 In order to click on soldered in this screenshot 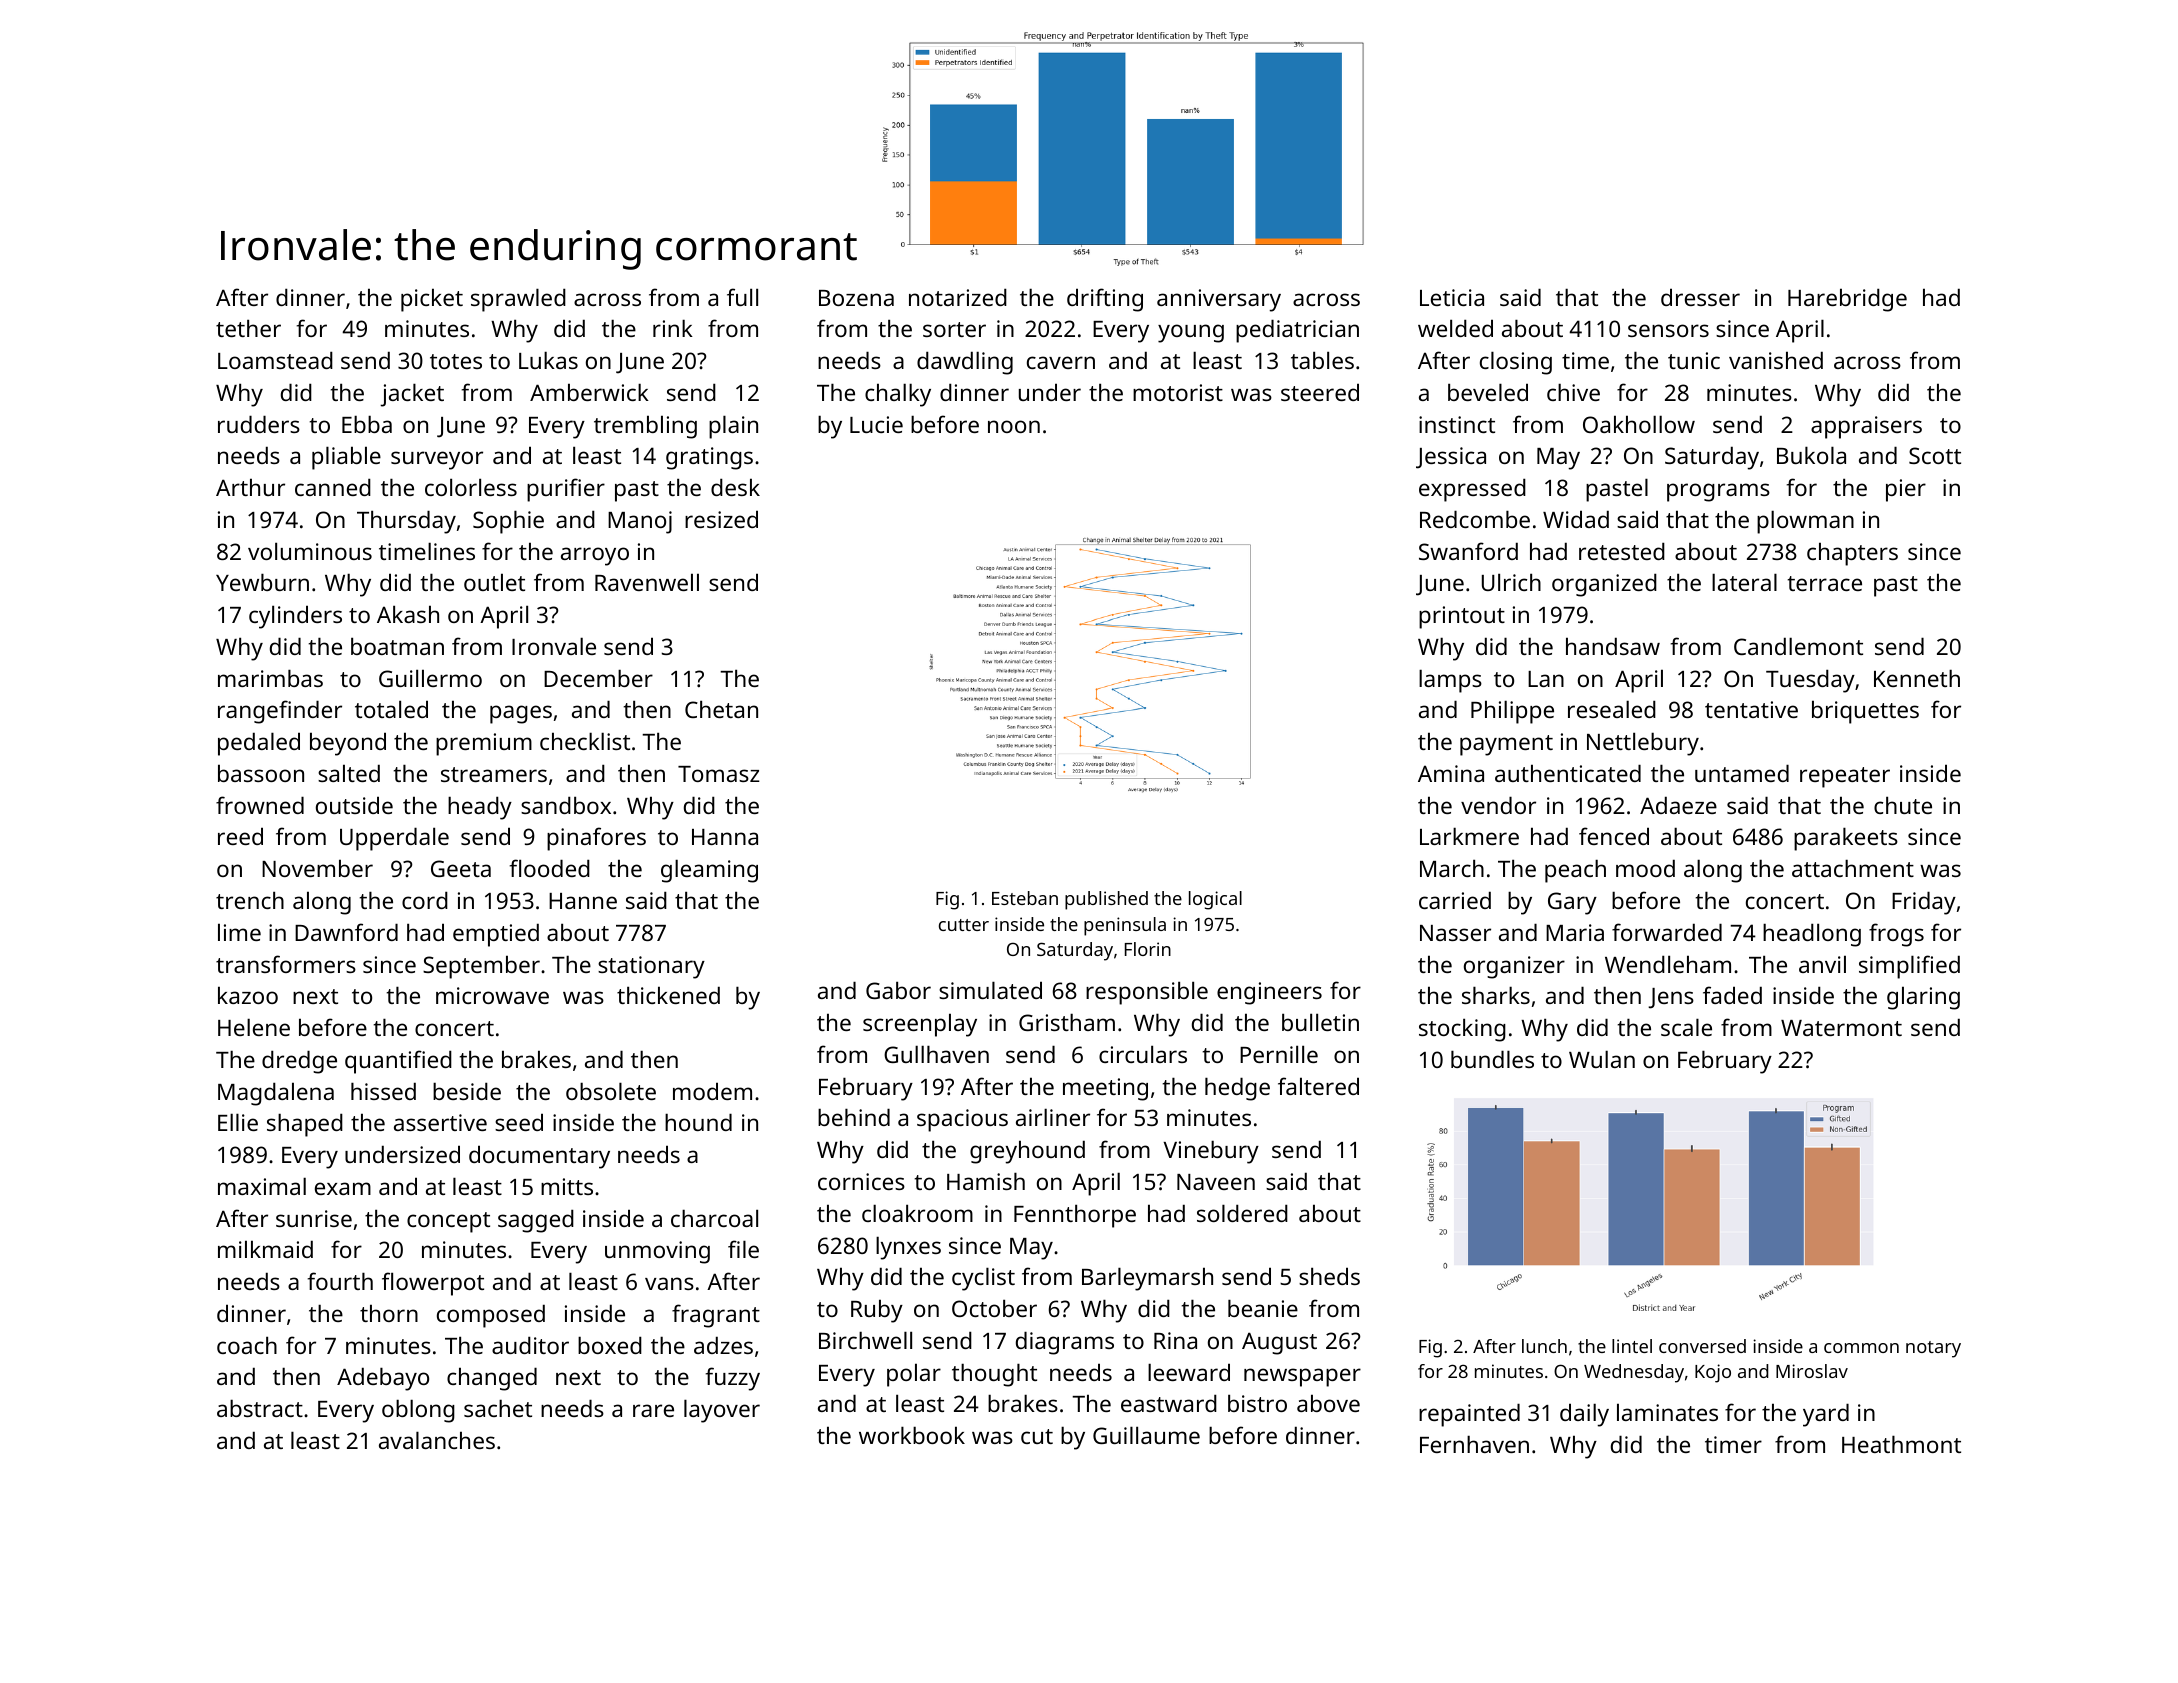, I will do `click(1242, 1213)`.
